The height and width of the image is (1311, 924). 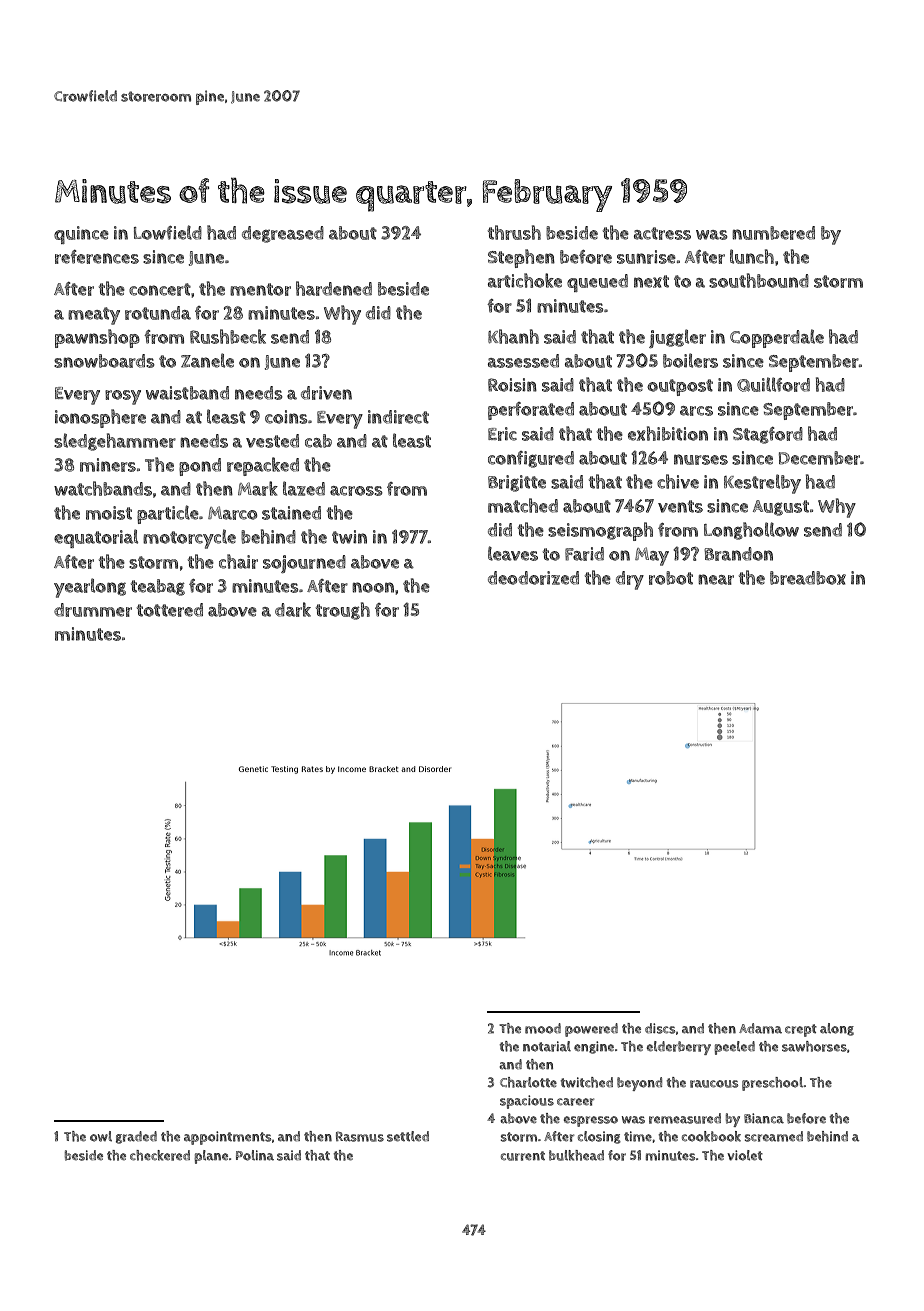 I want to click on Longhollow, so click(x=751, y=531).
